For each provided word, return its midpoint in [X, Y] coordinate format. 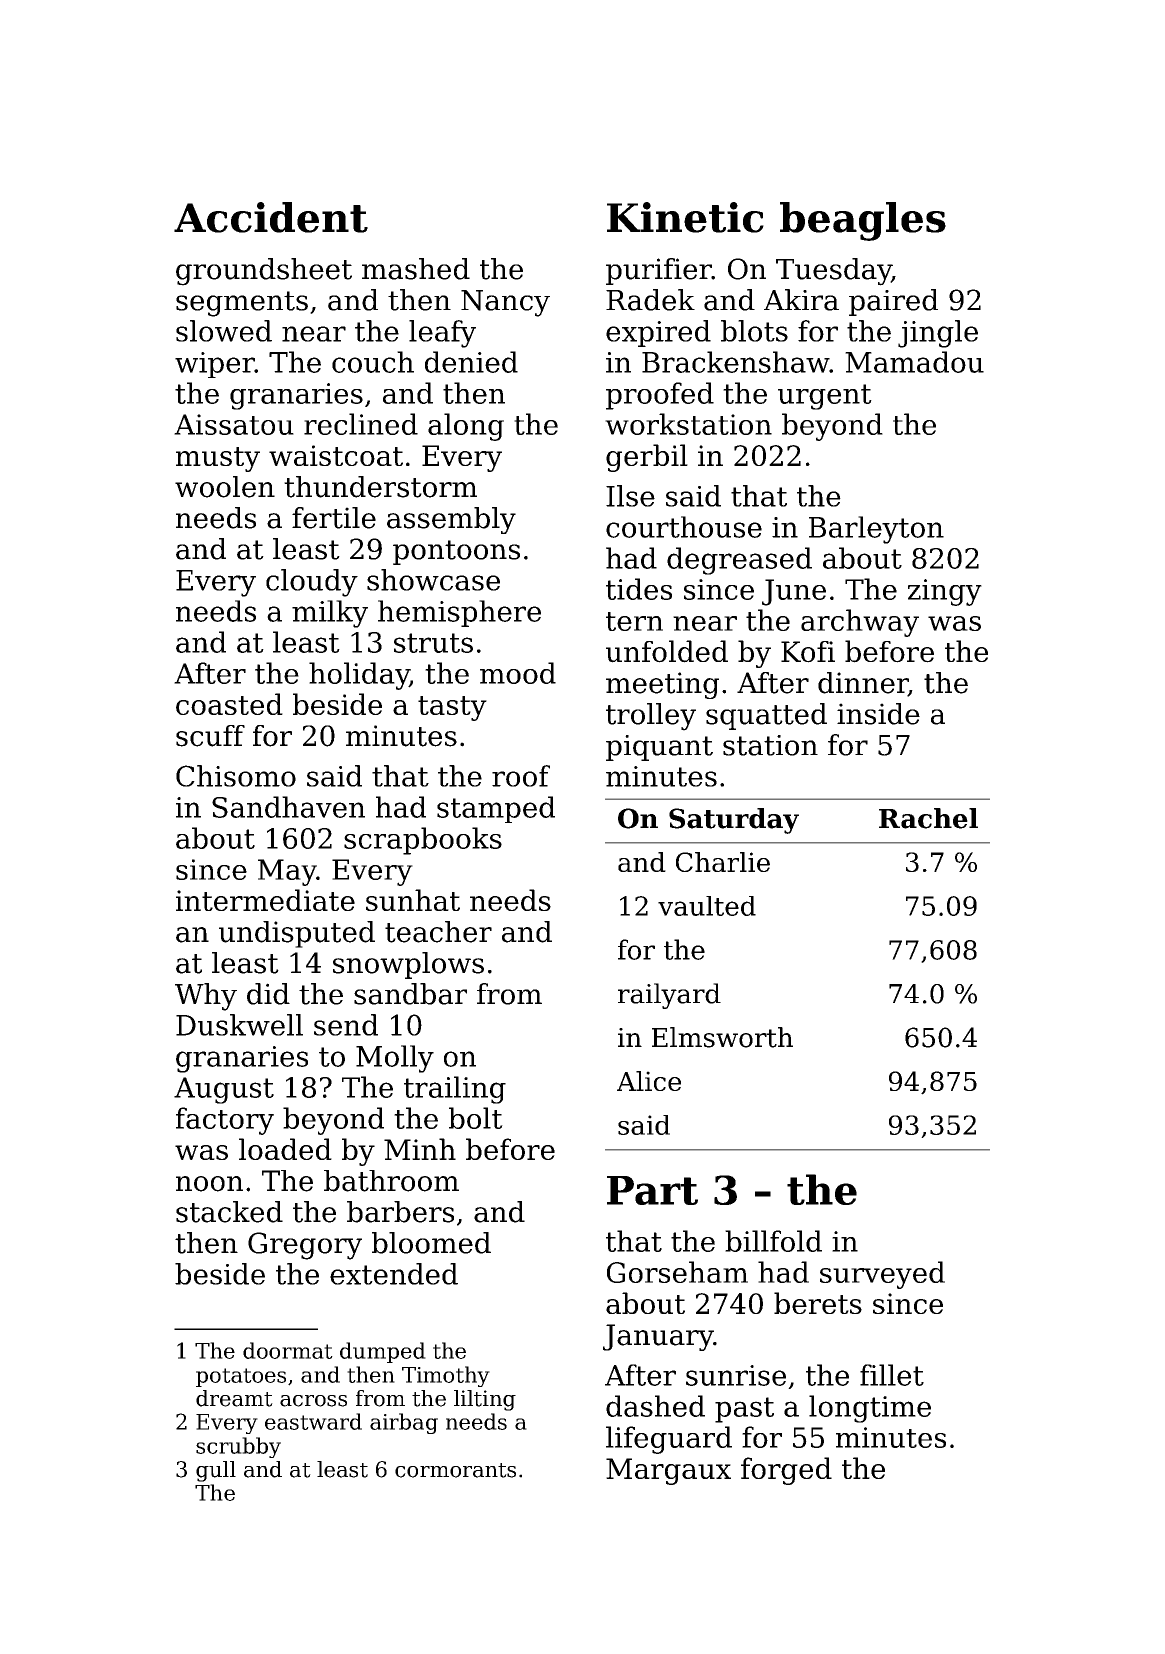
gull [216, 1471]
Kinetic [685, 217]
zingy [945, 592]
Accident [271, 217]
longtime [870, 1409]
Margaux [668, 1471]
